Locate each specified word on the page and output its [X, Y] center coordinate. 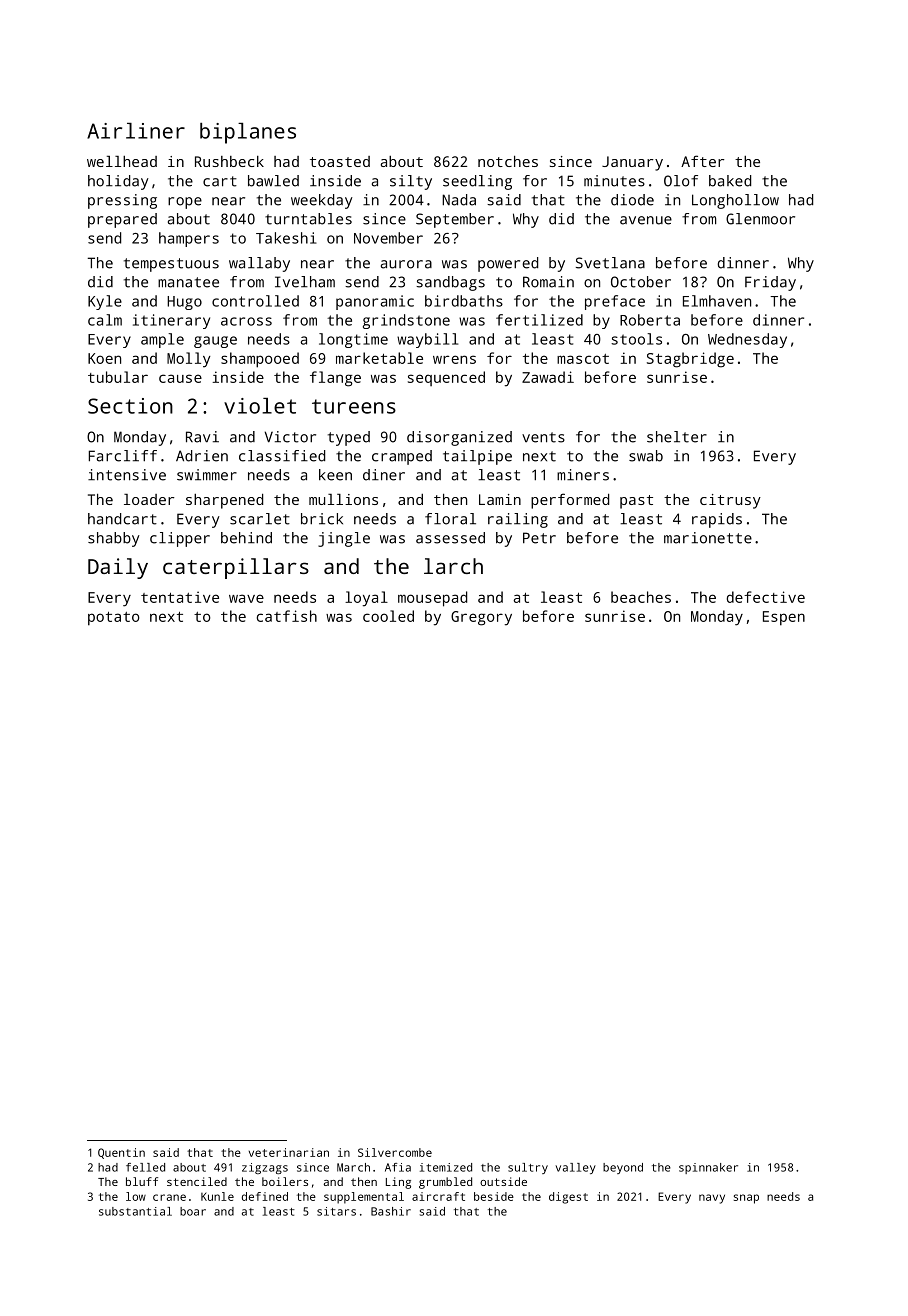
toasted [340, 161]
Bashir [391, 1211]
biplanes [248, 133]
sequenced [446, 378]
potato [114, 619]
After [702, 161]
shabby [114, 539]
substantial [135, 1211]
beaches [641, 597]
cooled [388, 616]
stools [636, 339]
